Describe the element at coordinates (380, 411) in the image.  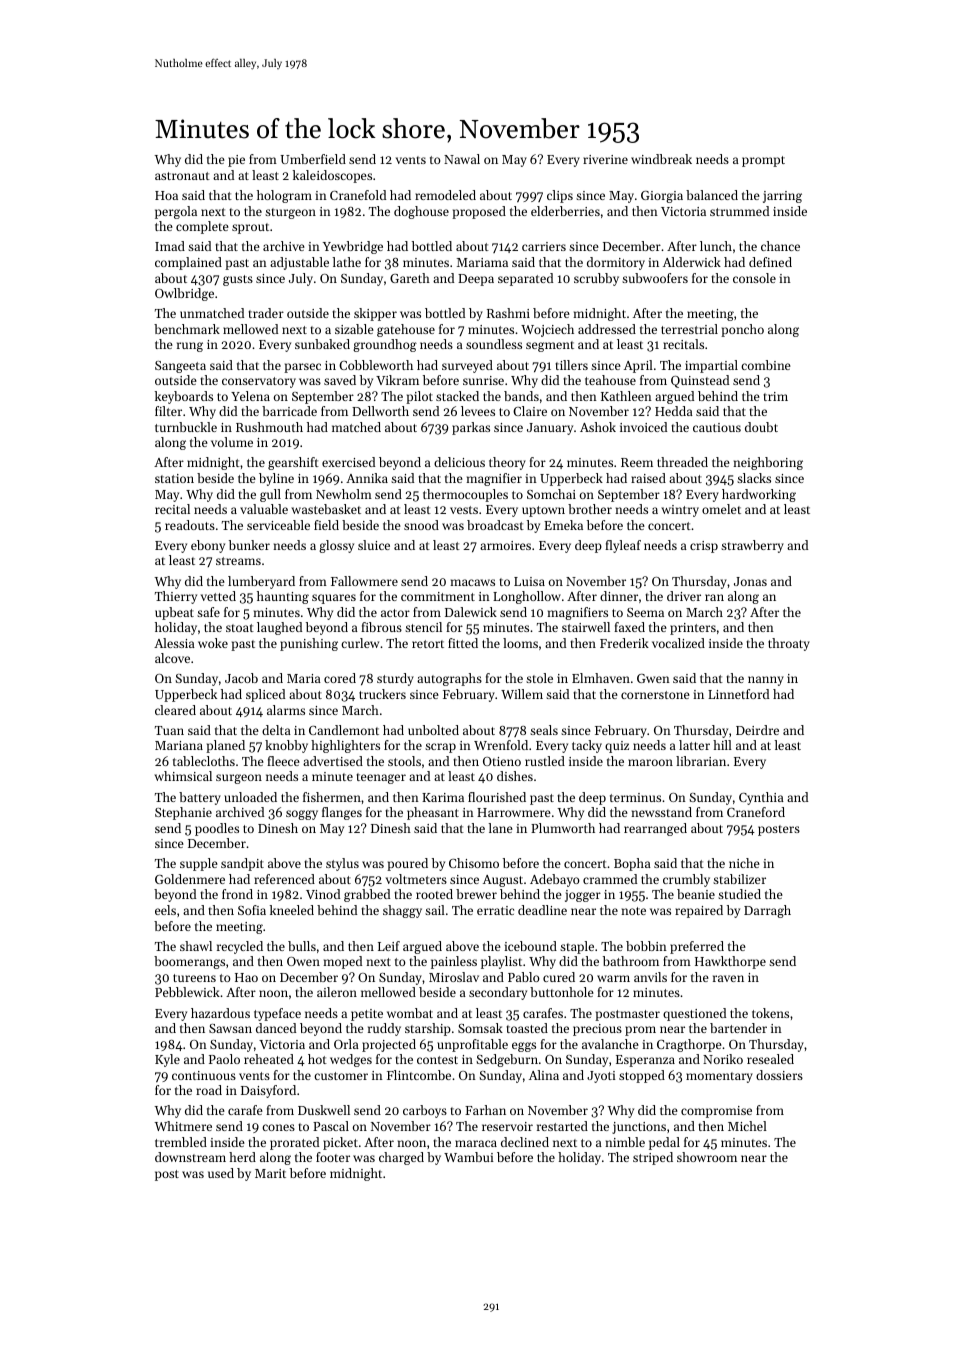
I see `Dellworth` at that location.
